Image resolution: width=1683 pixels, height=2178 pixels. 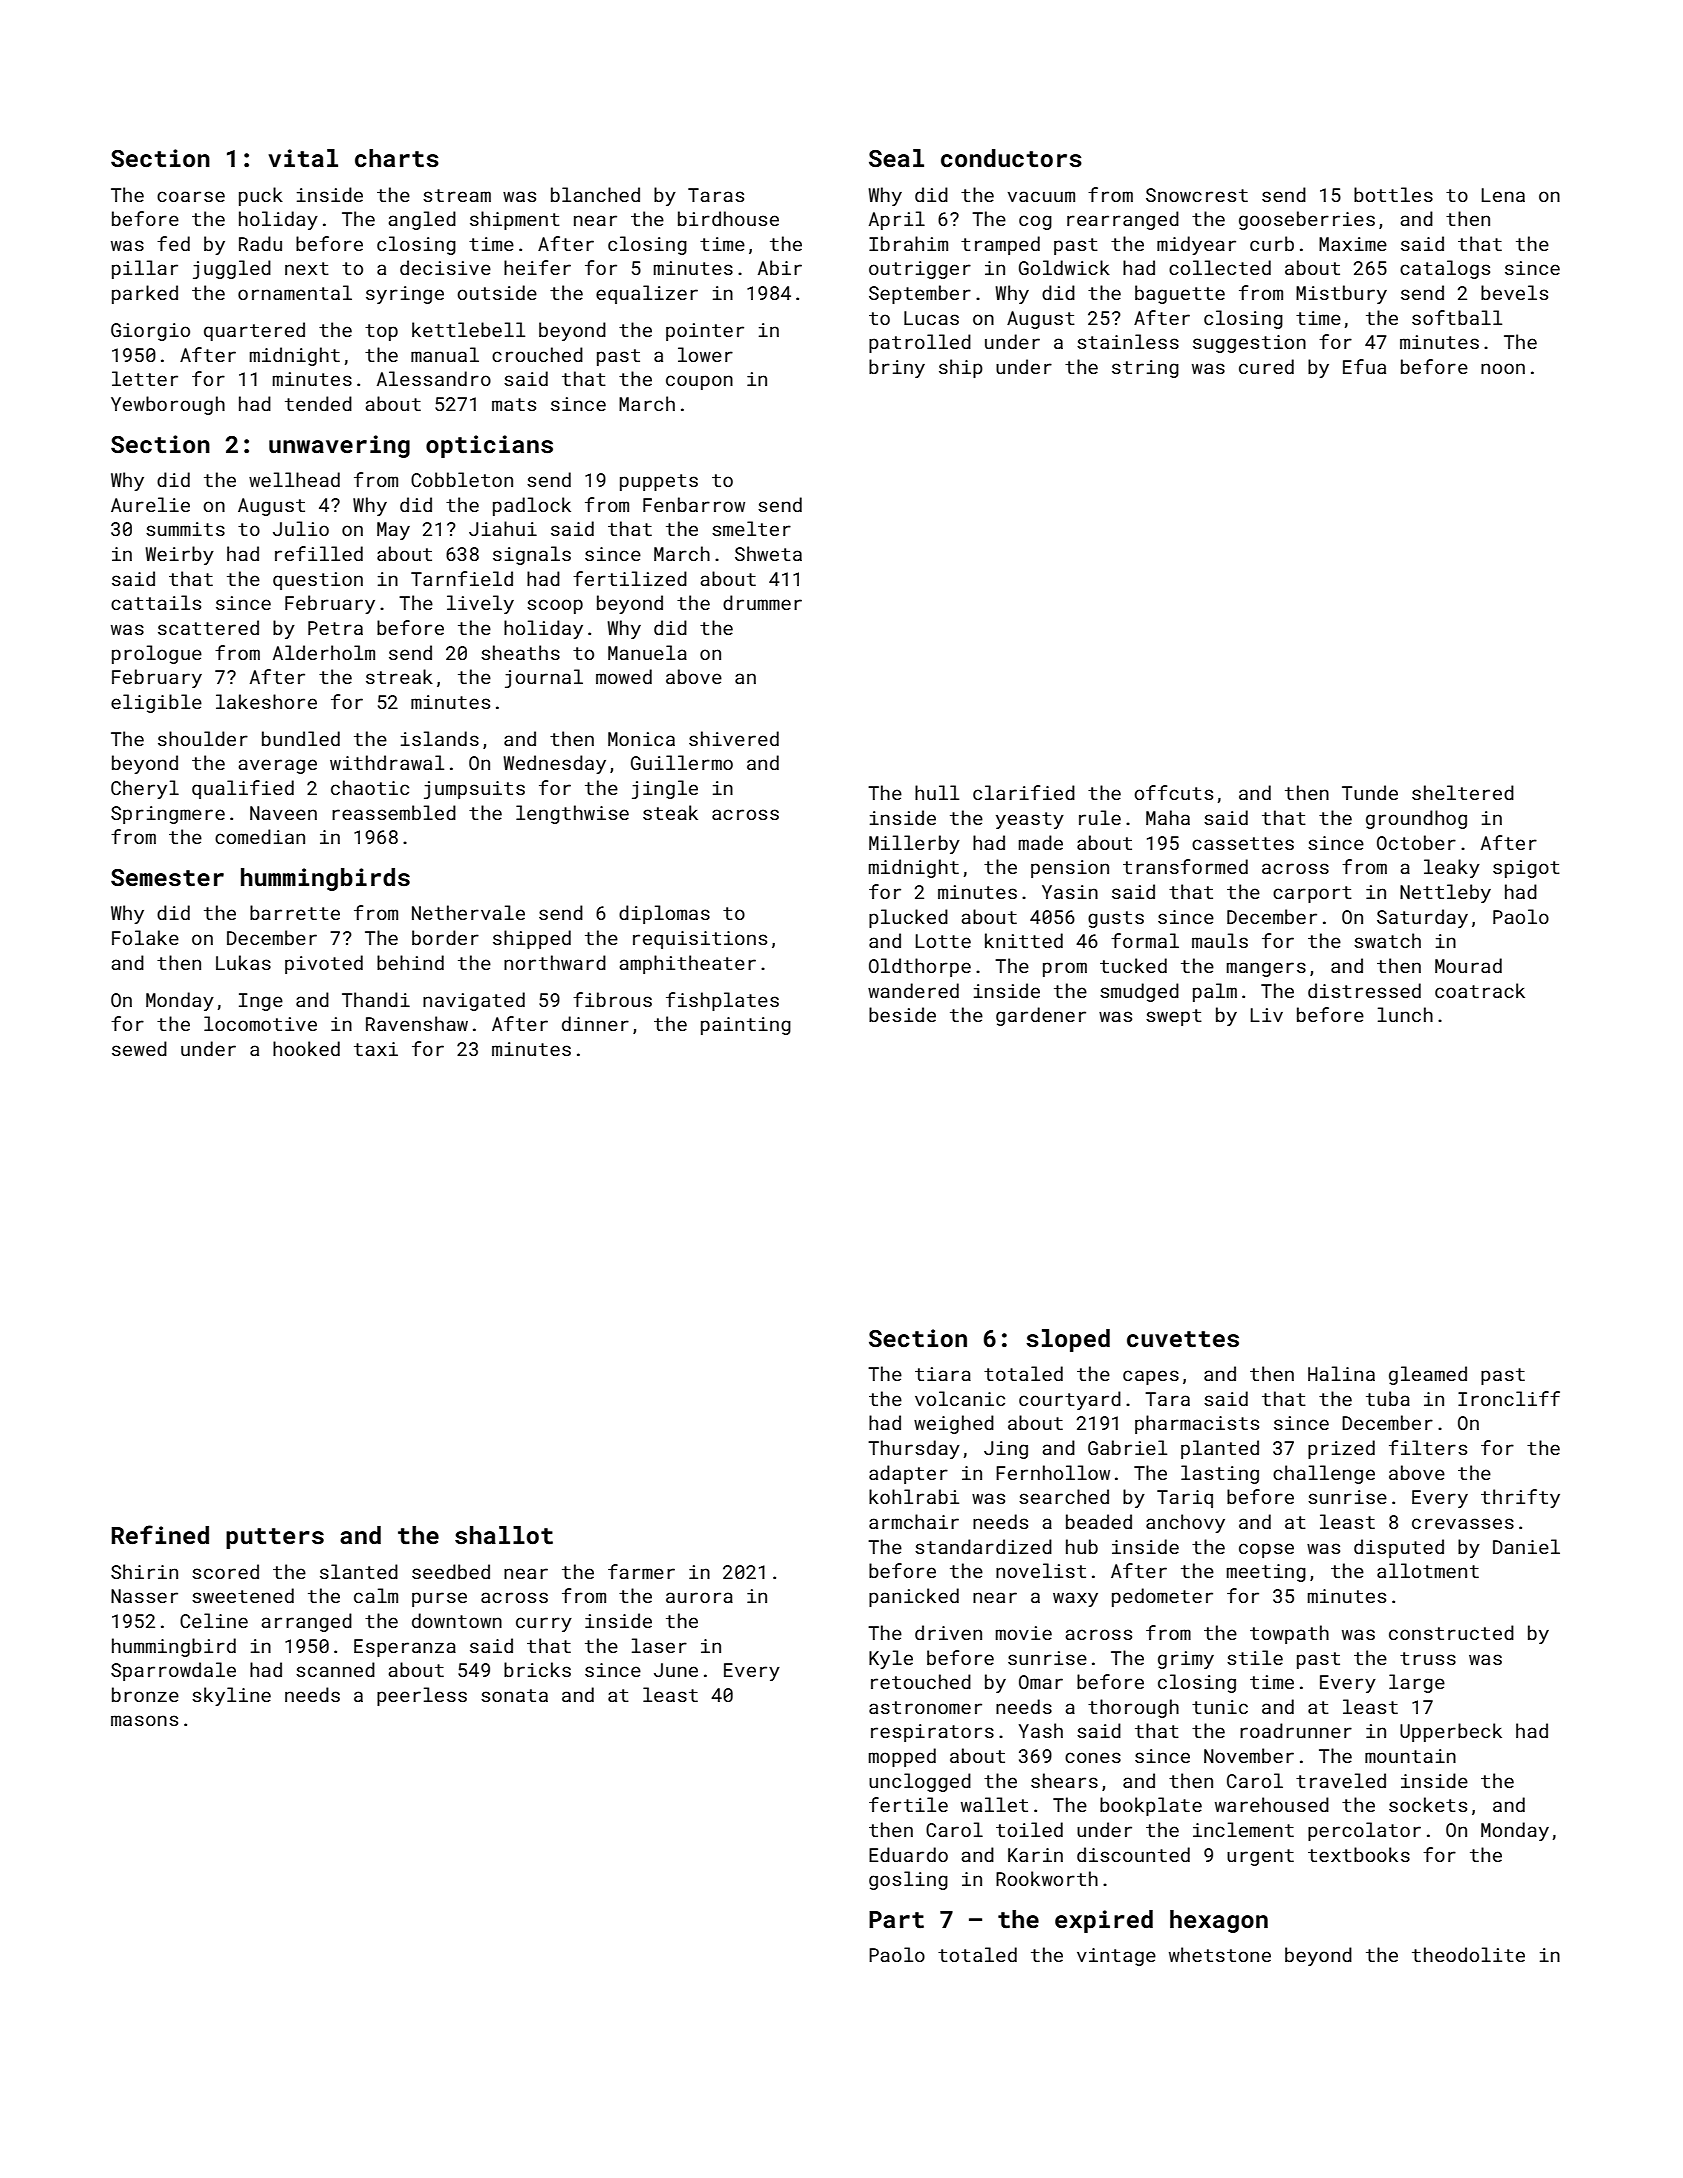 What do you see at coordinates (908, 1804) in the screenshot?
I see `fertile` at bounding box center [908, 1804].
